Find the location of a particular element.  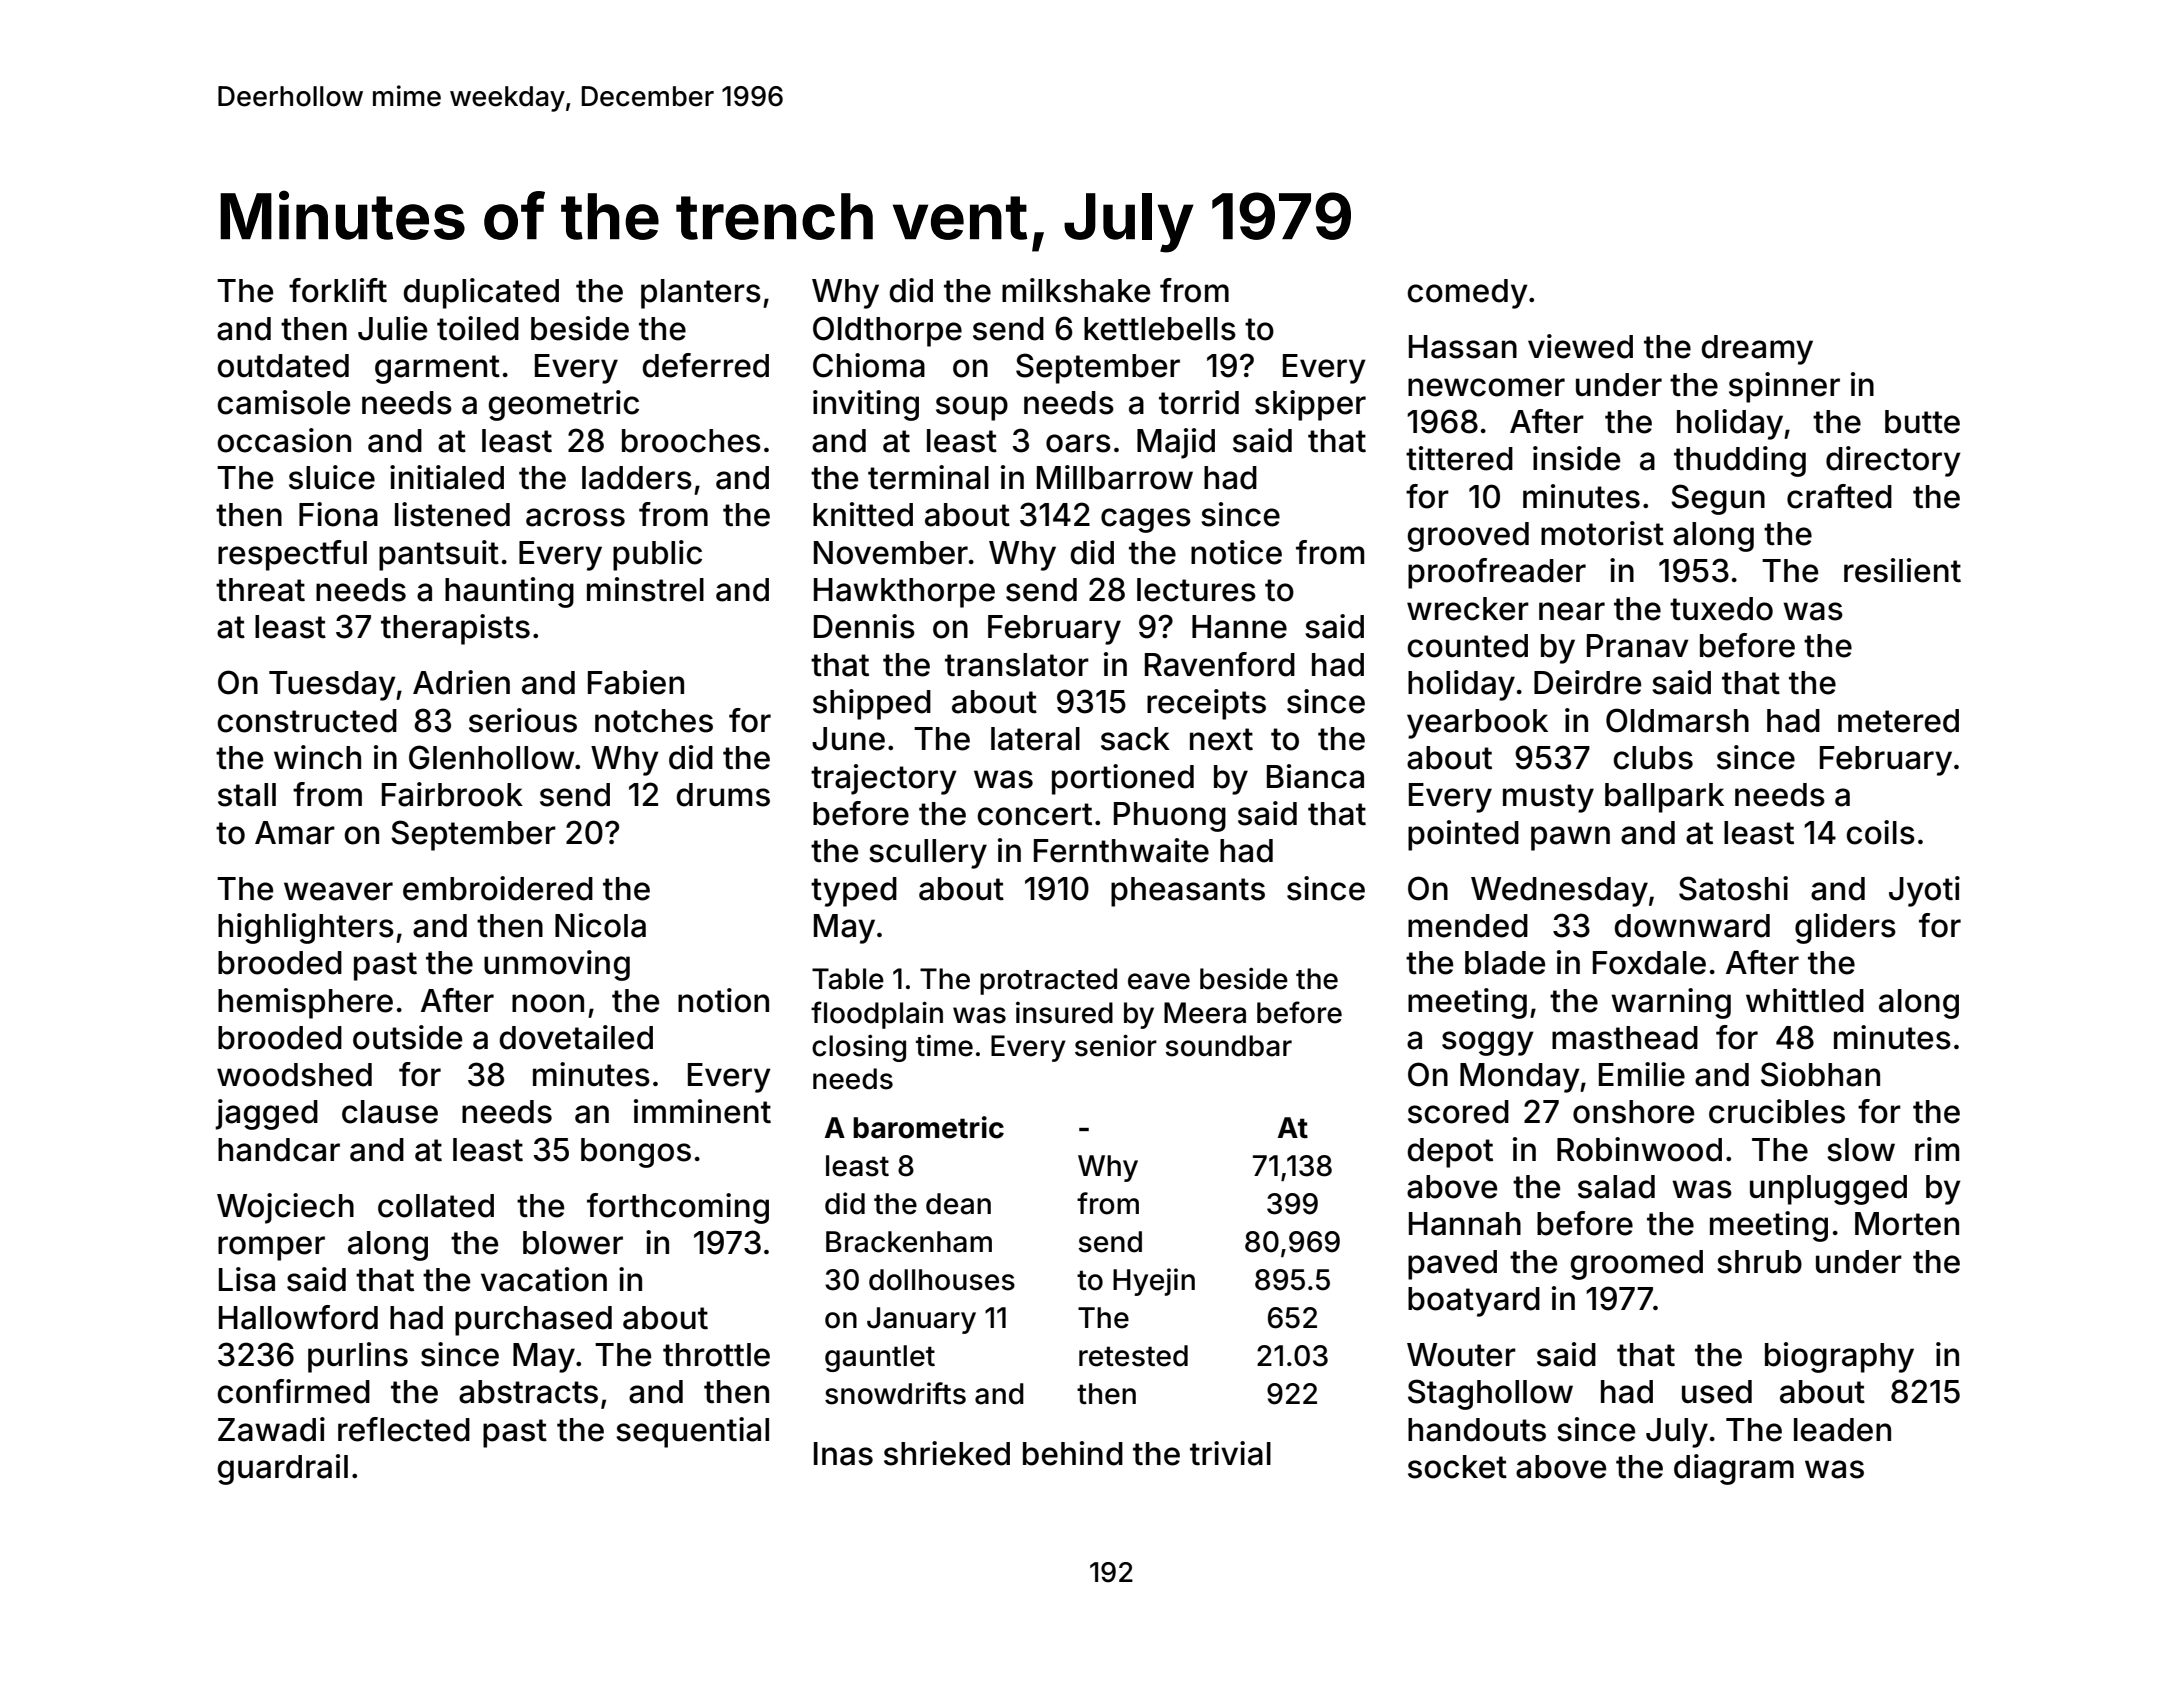

newcomer is located at coordinates (1486, 387).
